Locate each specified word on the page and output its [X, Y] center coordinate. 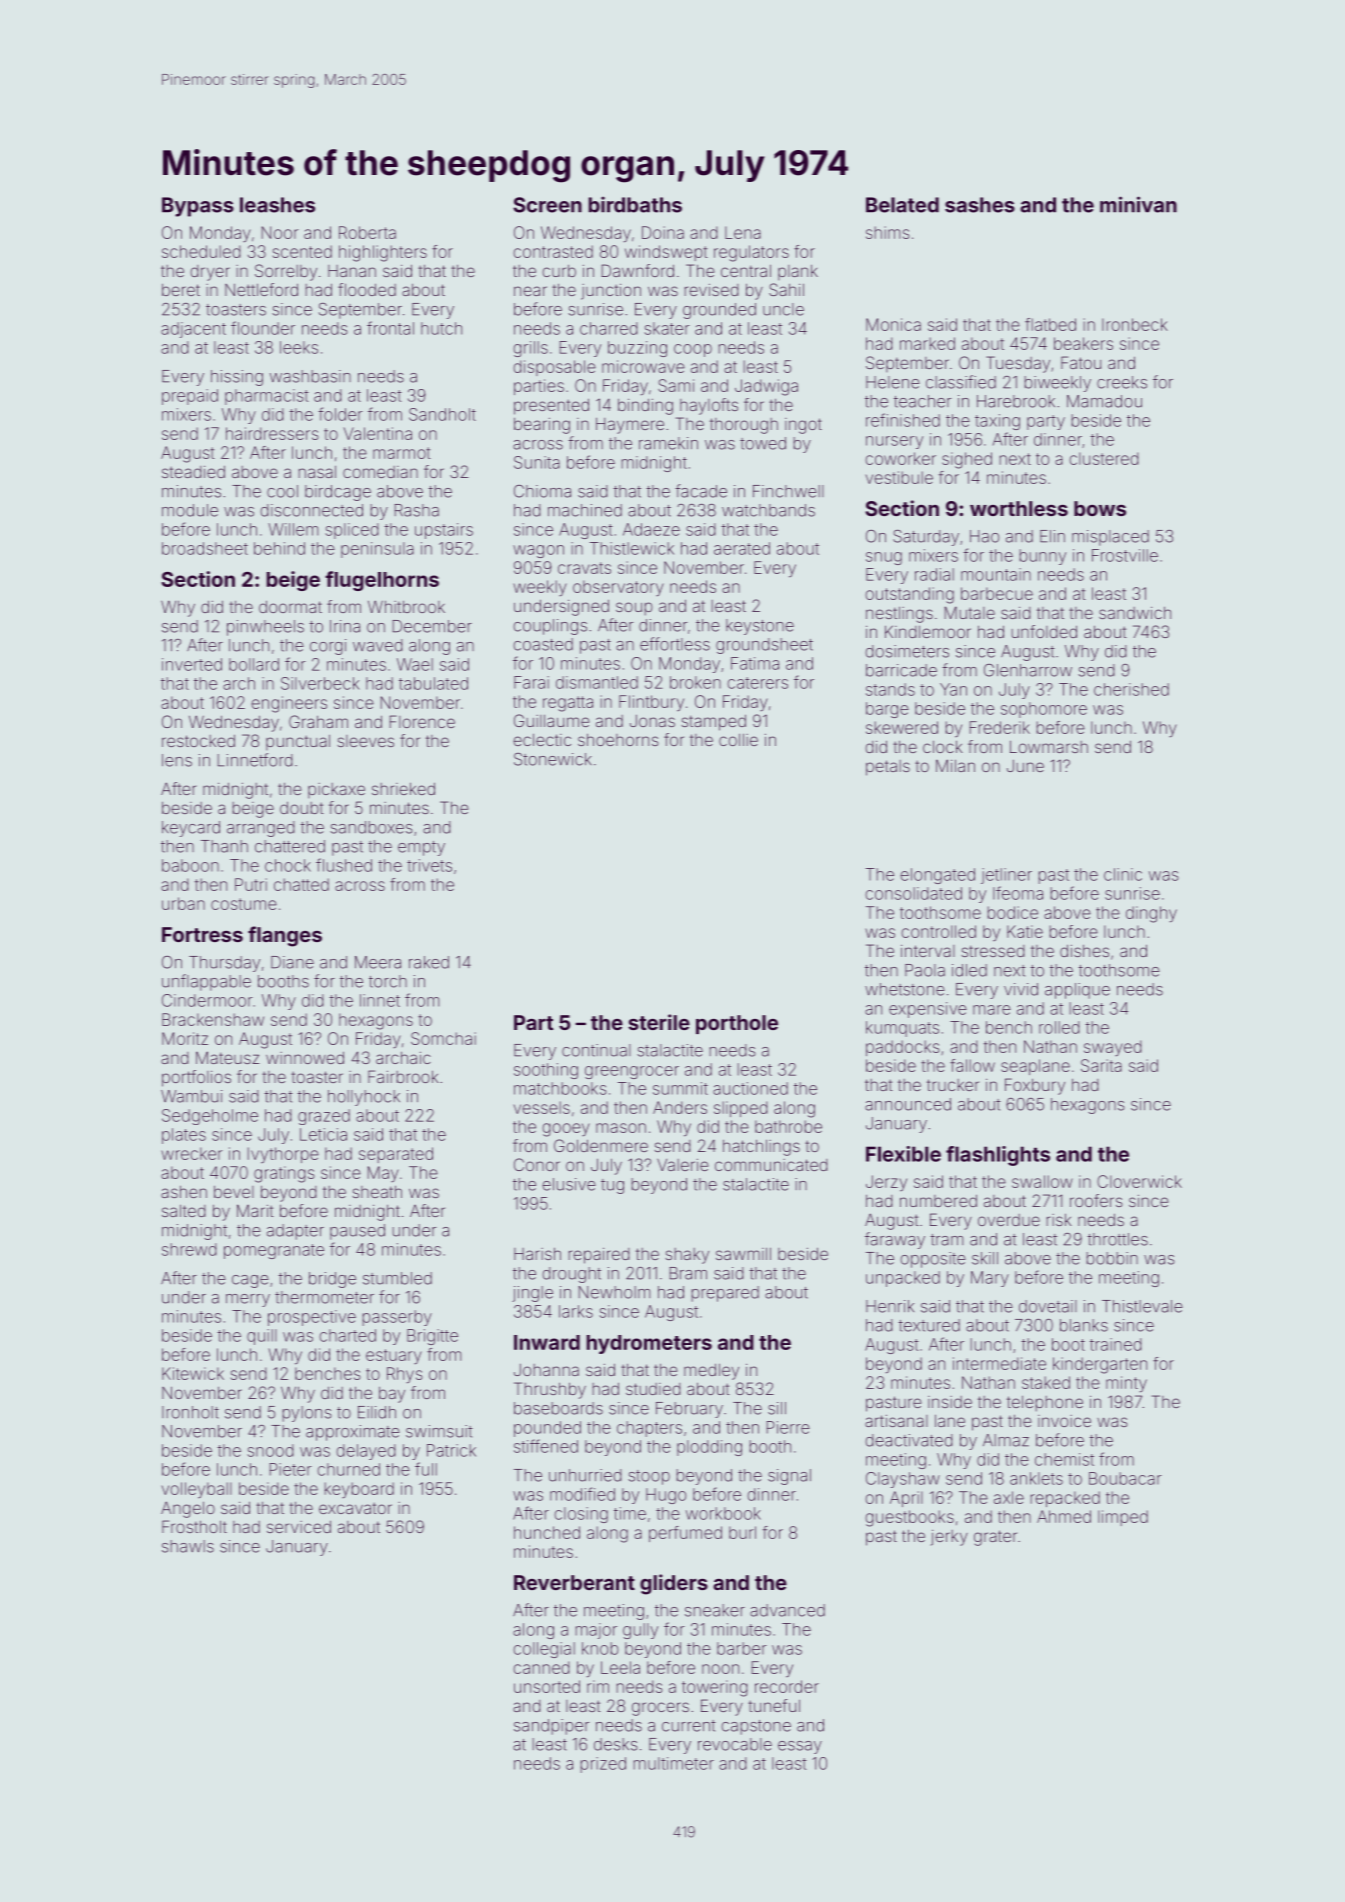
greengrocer [632, 1072]
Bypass [198, 207]
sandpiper [551, 1727]
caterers [758, 683]
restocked [198, 741]
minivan [1138, 204]
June [1025, 766]
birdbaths [635, 204]
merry [248, 1300]
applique [1077, 991]
